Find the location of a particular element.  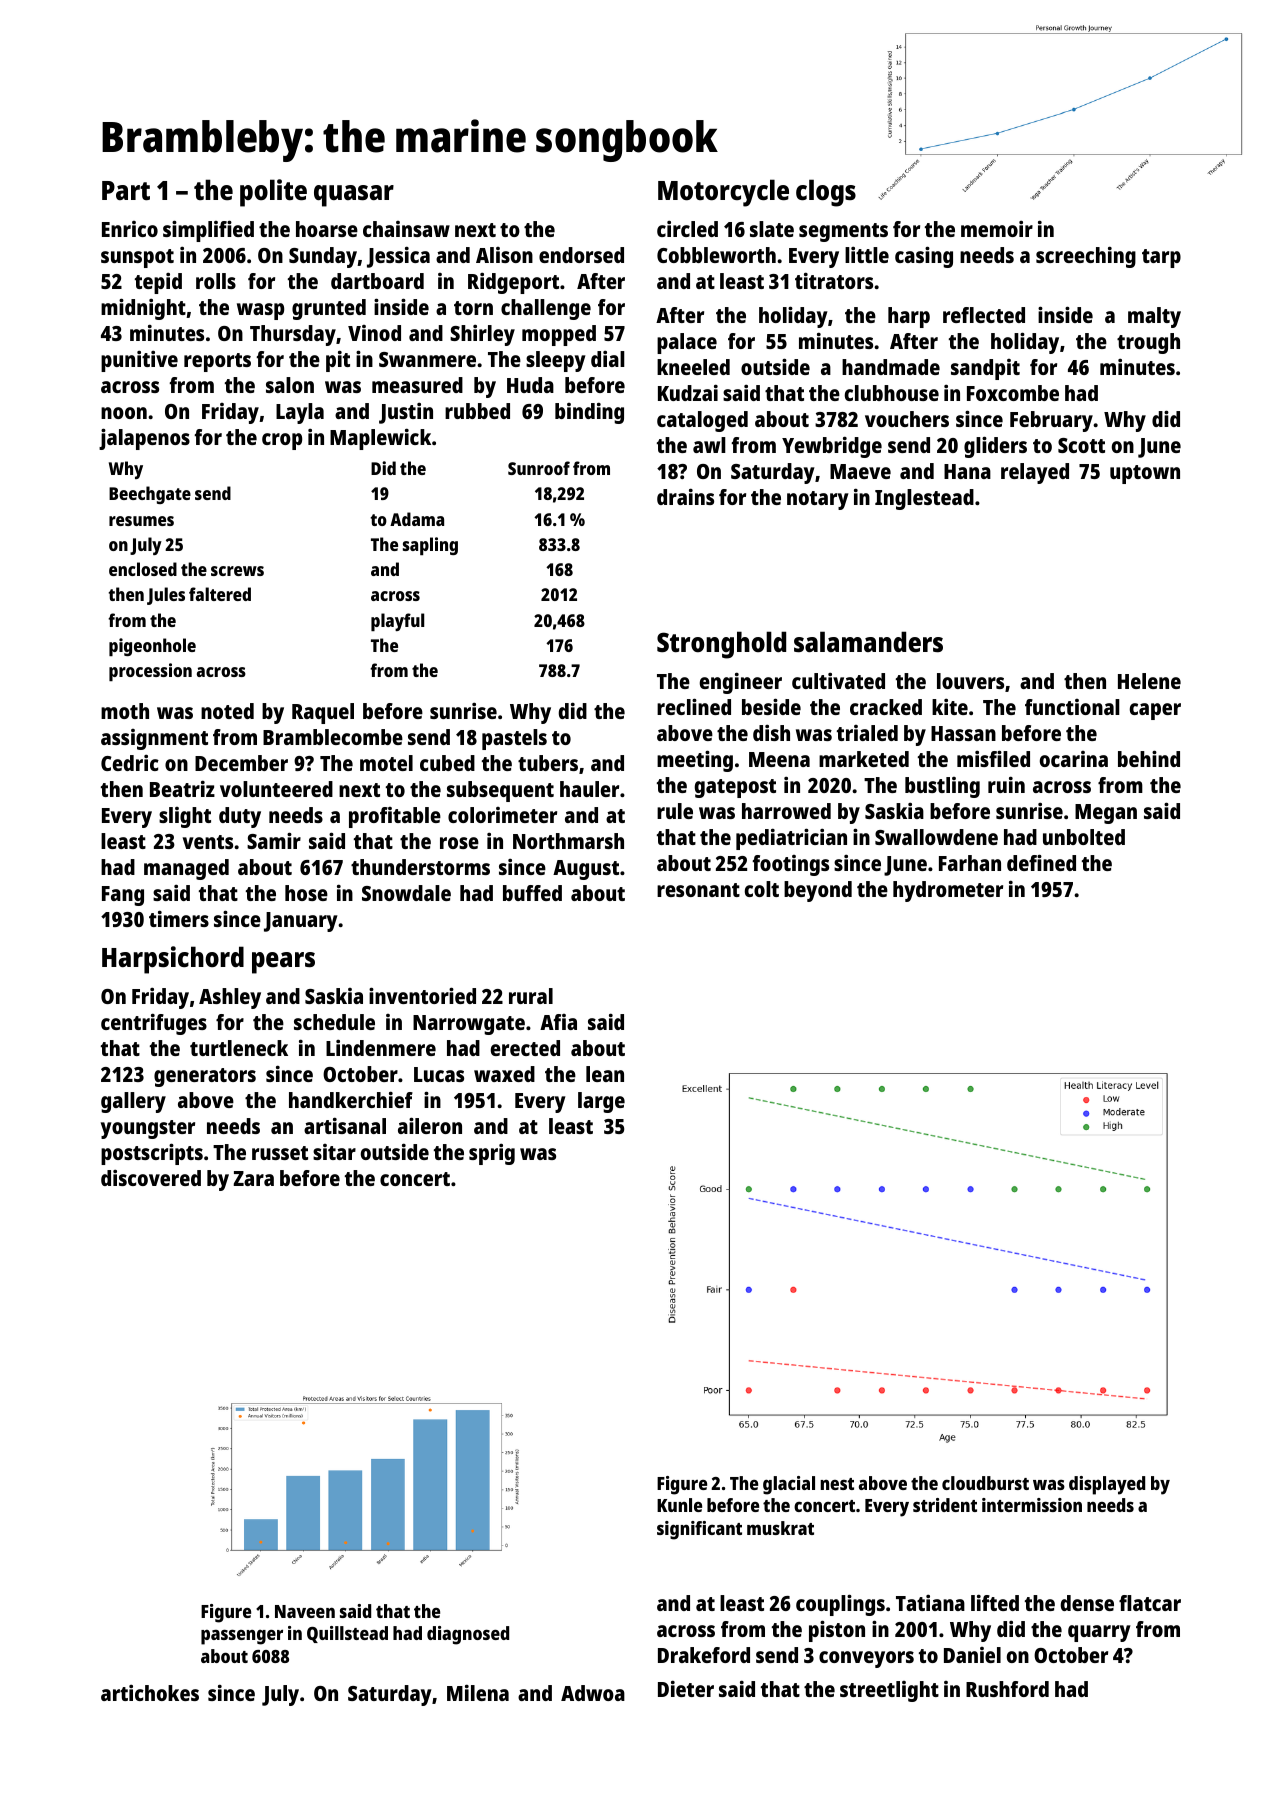

quasar is located at coordinates (354, 196).
